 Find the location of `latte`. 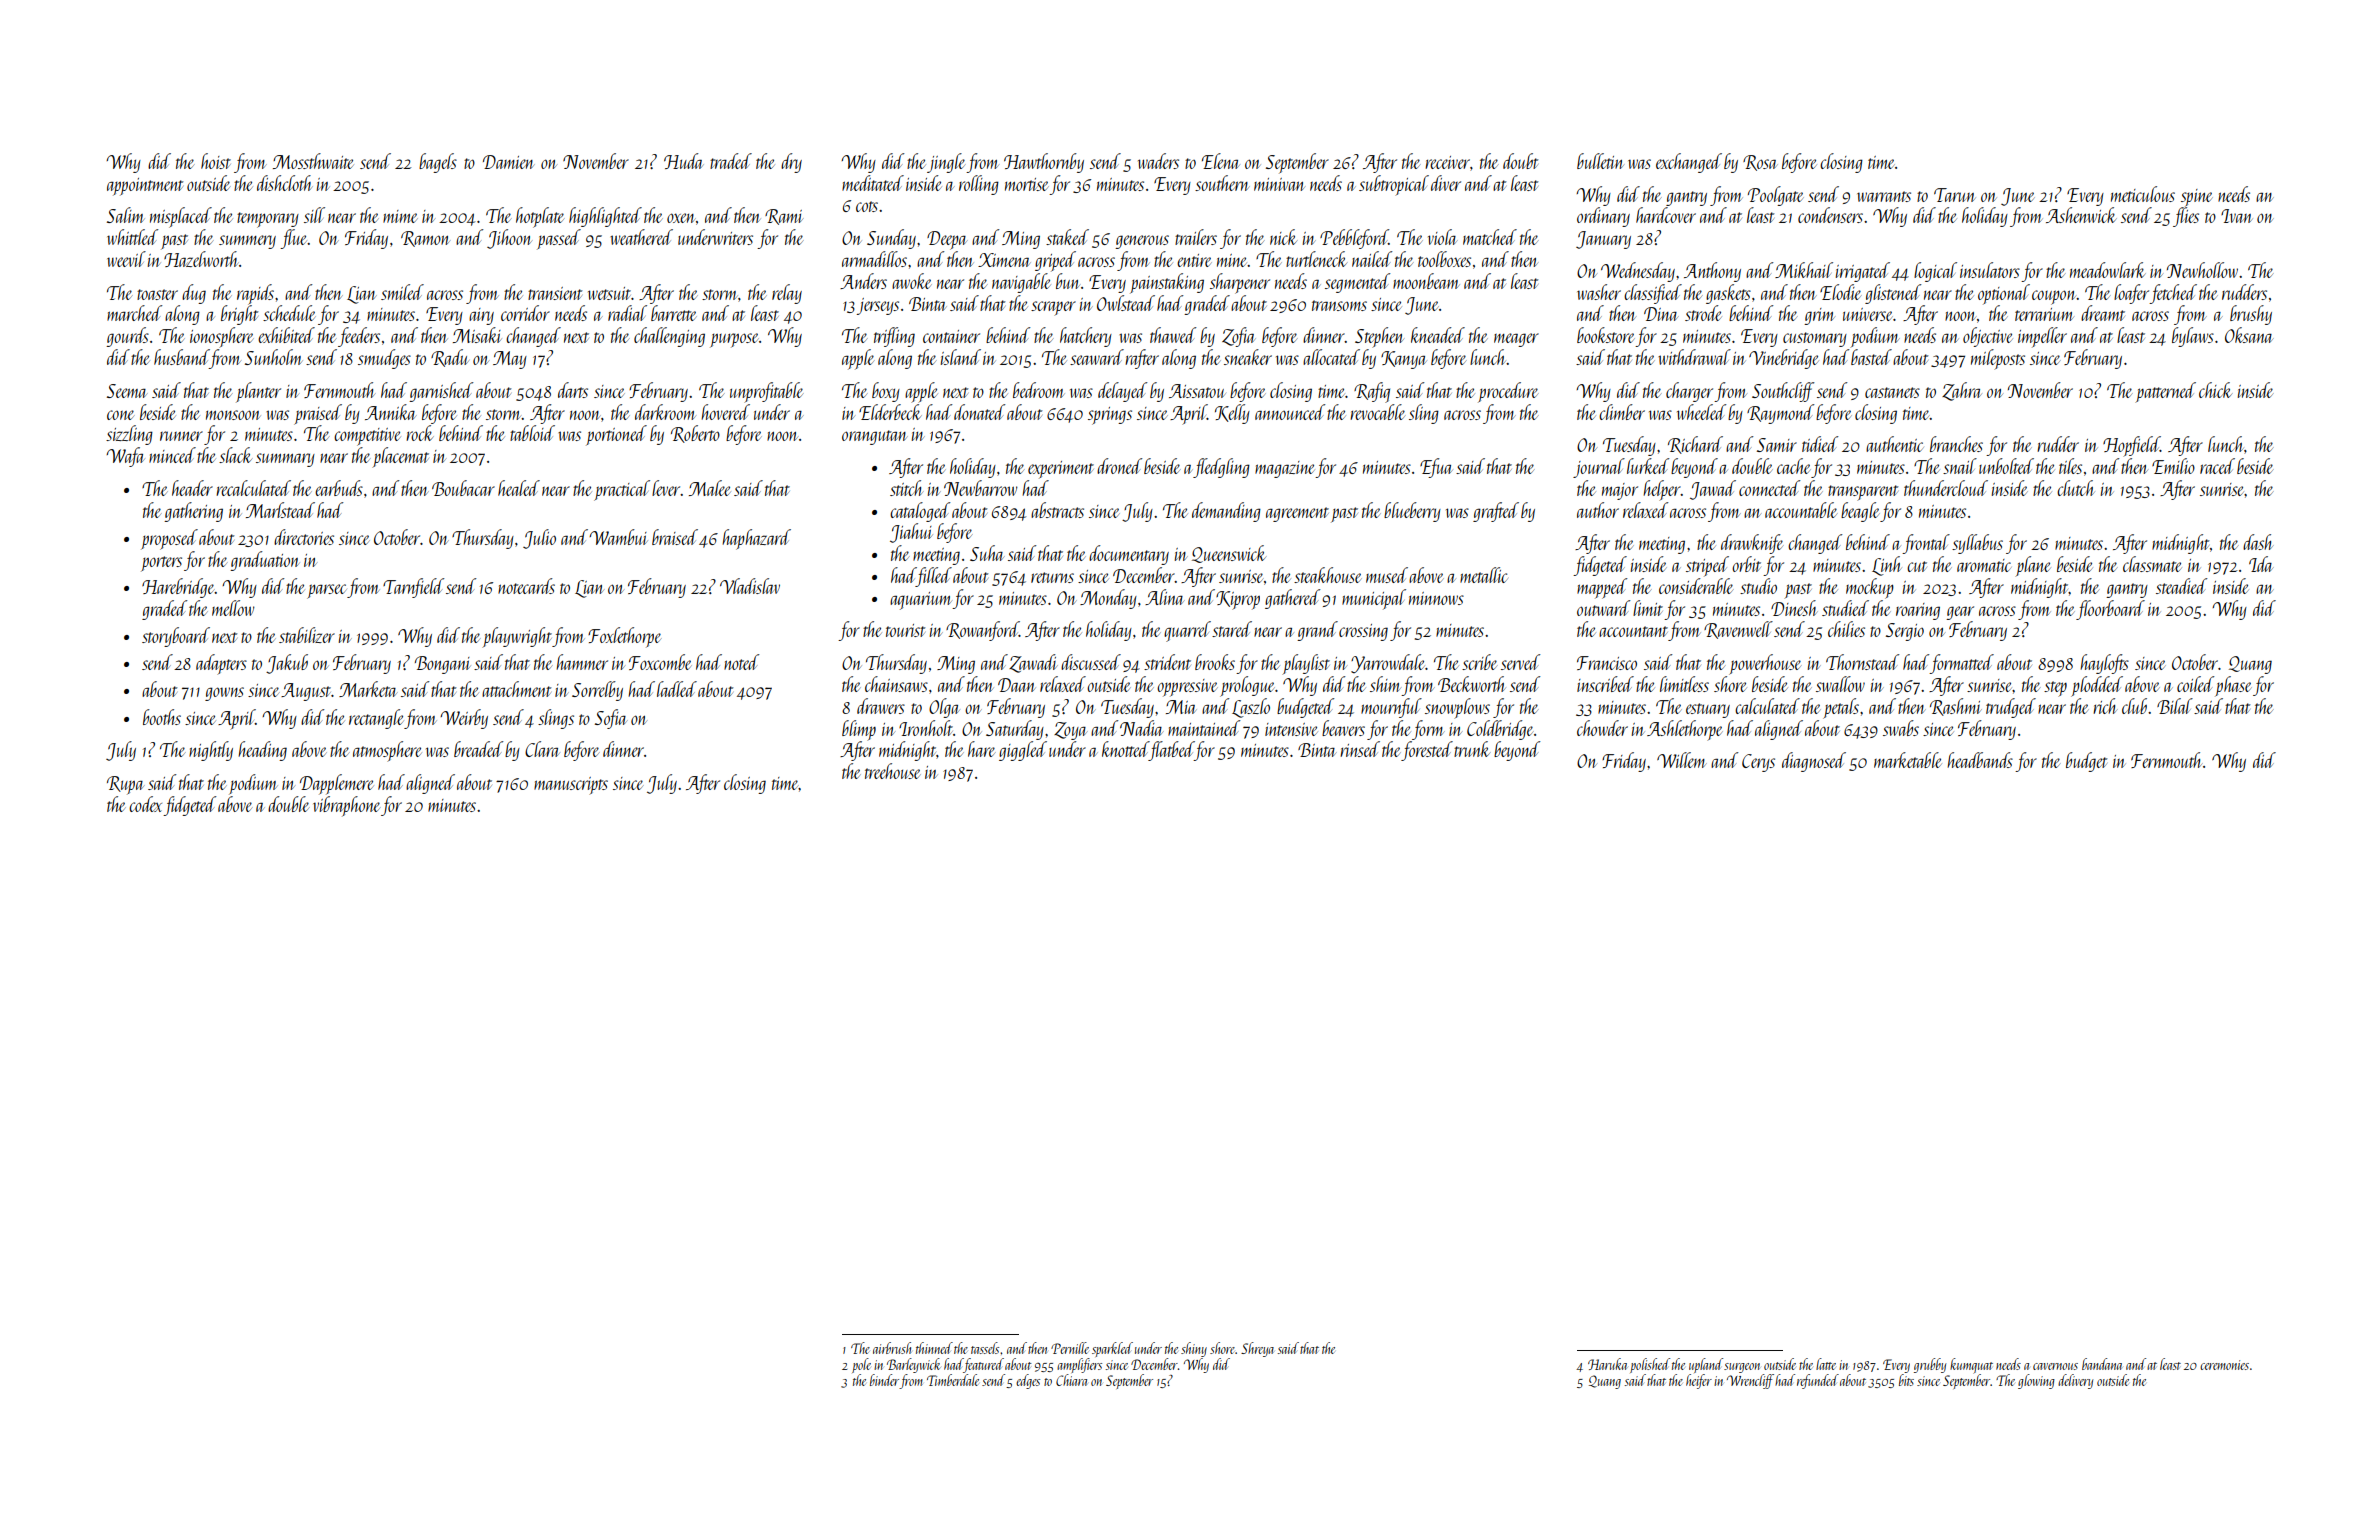

latte is located at coordinates (1826, 1364).
